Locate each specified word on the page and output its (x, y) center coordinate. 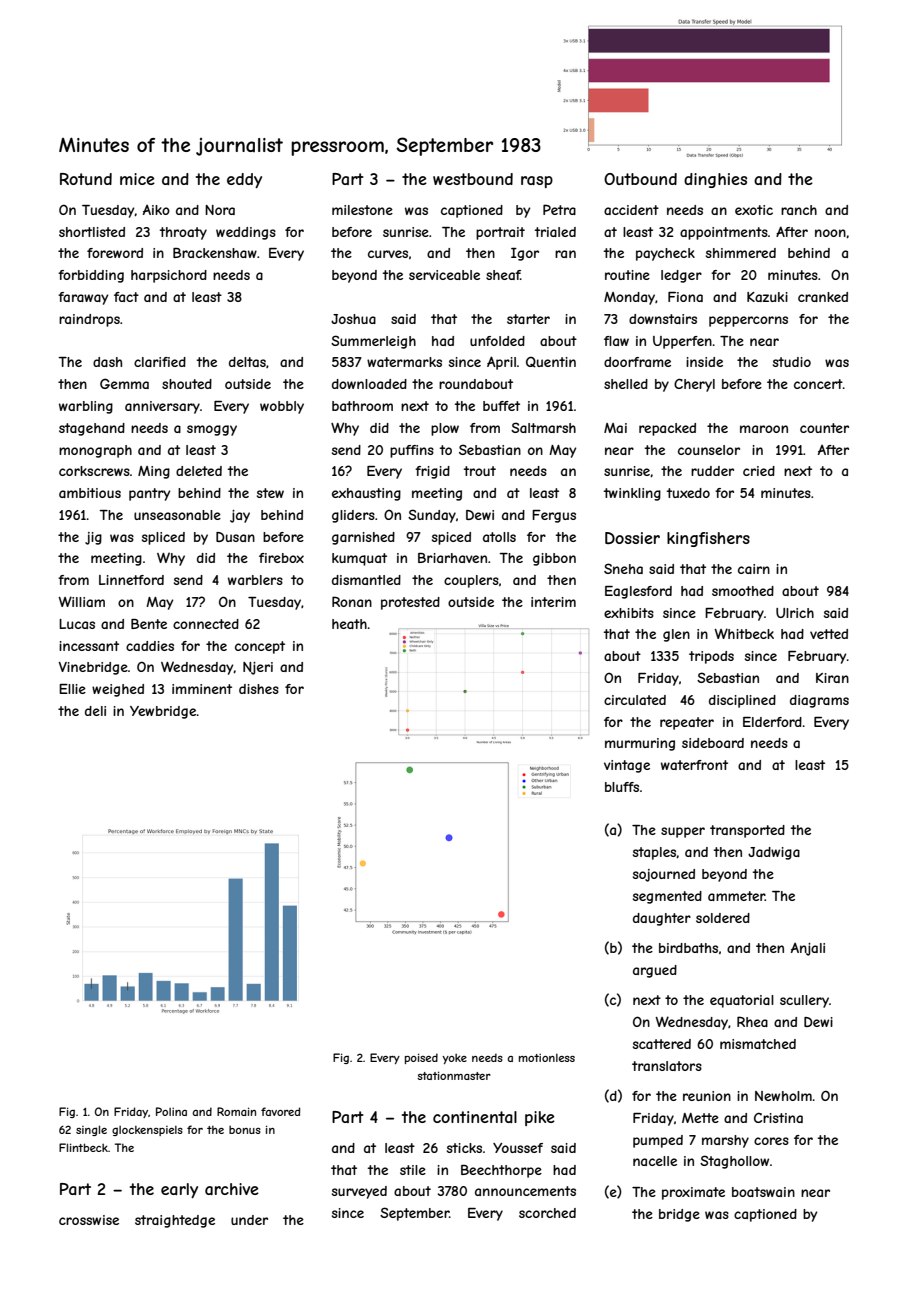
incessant (89, 646)
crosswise (89, 1220)
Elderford (772, 722)
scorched (547, 1213)
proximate (693, 1193)
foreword (115, 253)
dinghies (715, 180)
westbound (473, 179)
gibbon (554, 559)
